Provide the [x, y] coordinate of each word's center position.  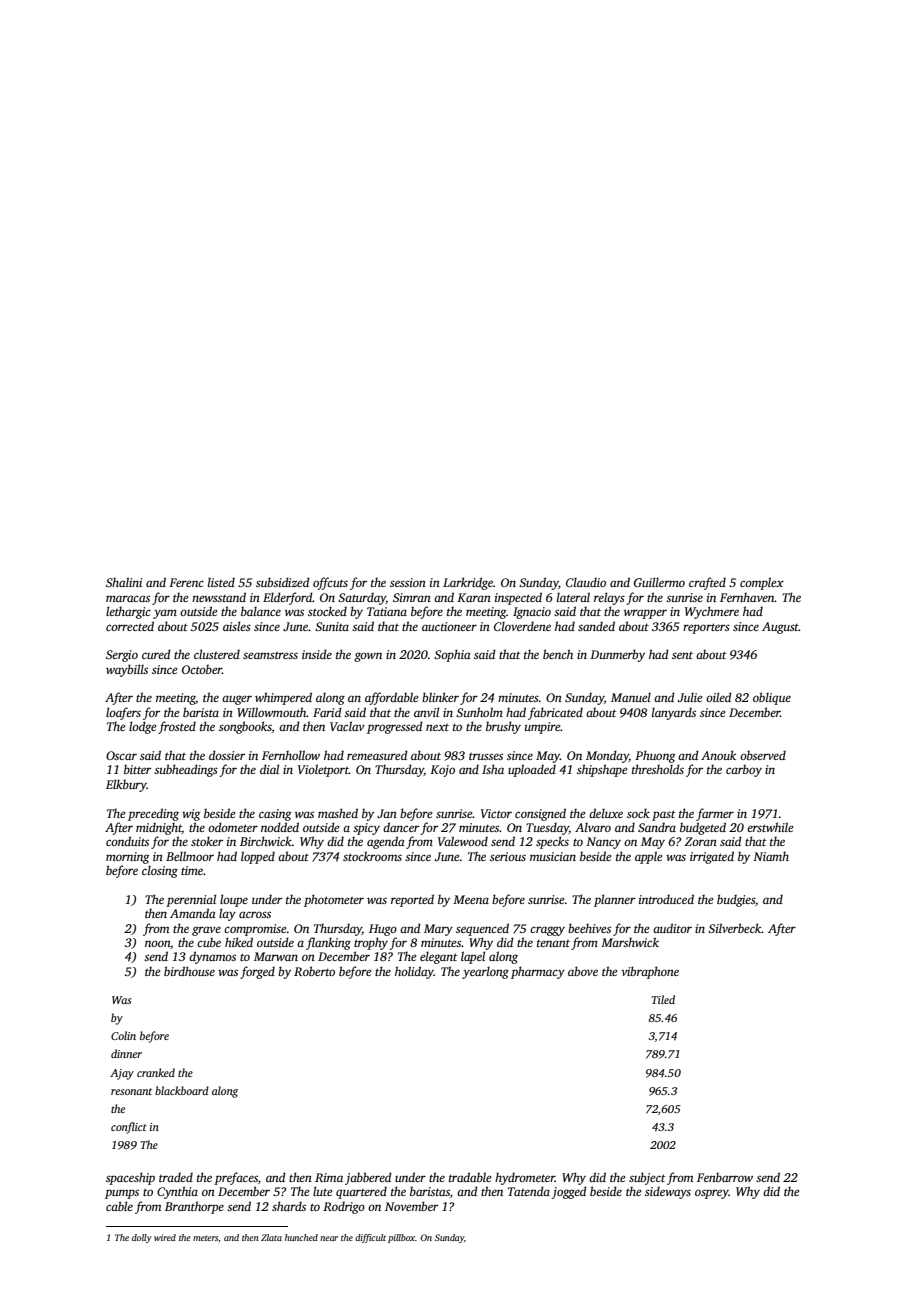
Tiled [663, 999]
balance [261, 611]
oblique [772, 698]
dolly [142, 1238]
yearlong [485, 972]
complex [762, 583]
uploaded [532, 770]
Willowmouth [272, 712]
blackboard [182, 1090]
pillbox [401, 1238]
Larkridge [468, 583]
